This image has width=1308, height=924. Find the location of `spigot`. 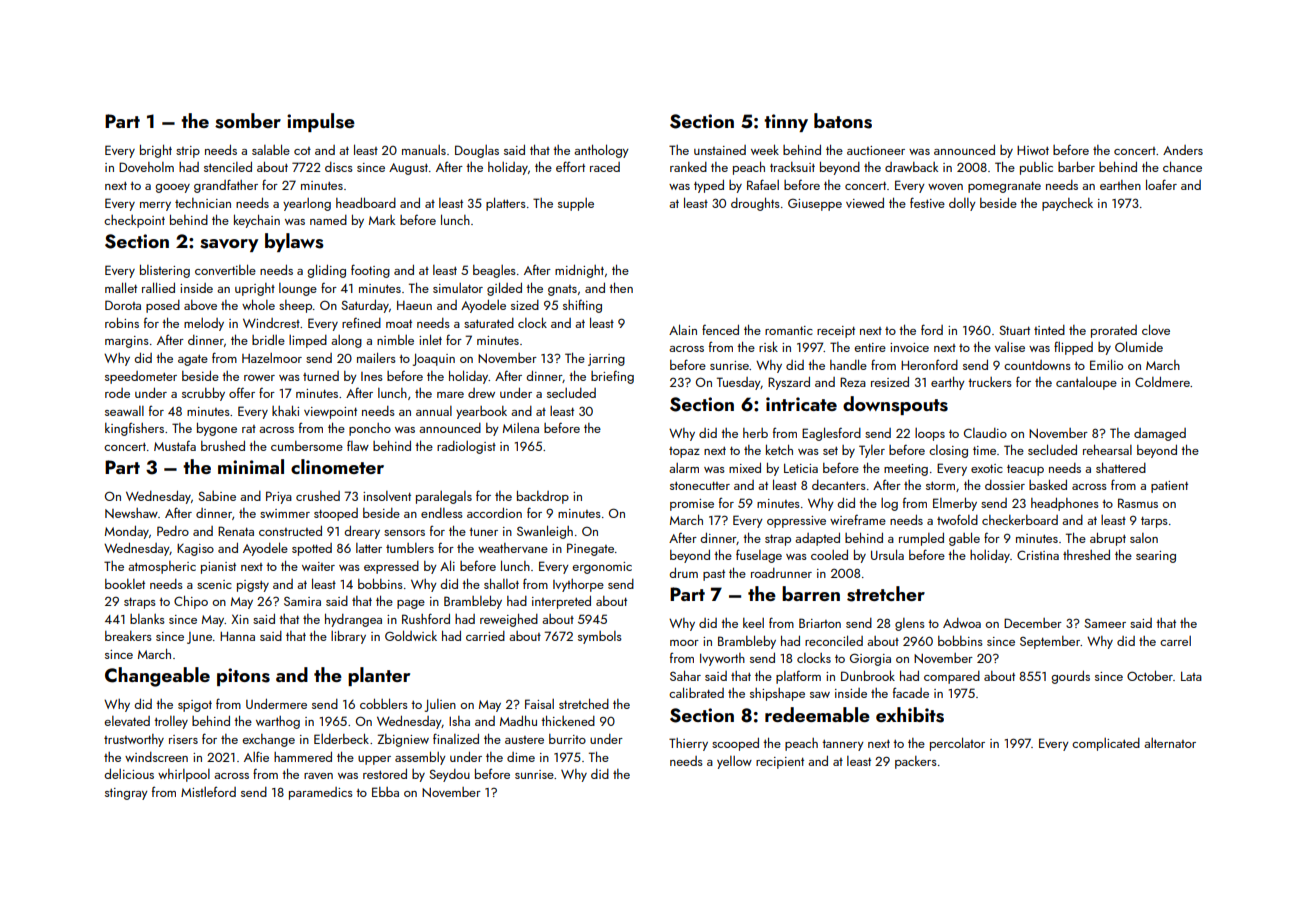

spigot is located at coordinates (195, 706).
